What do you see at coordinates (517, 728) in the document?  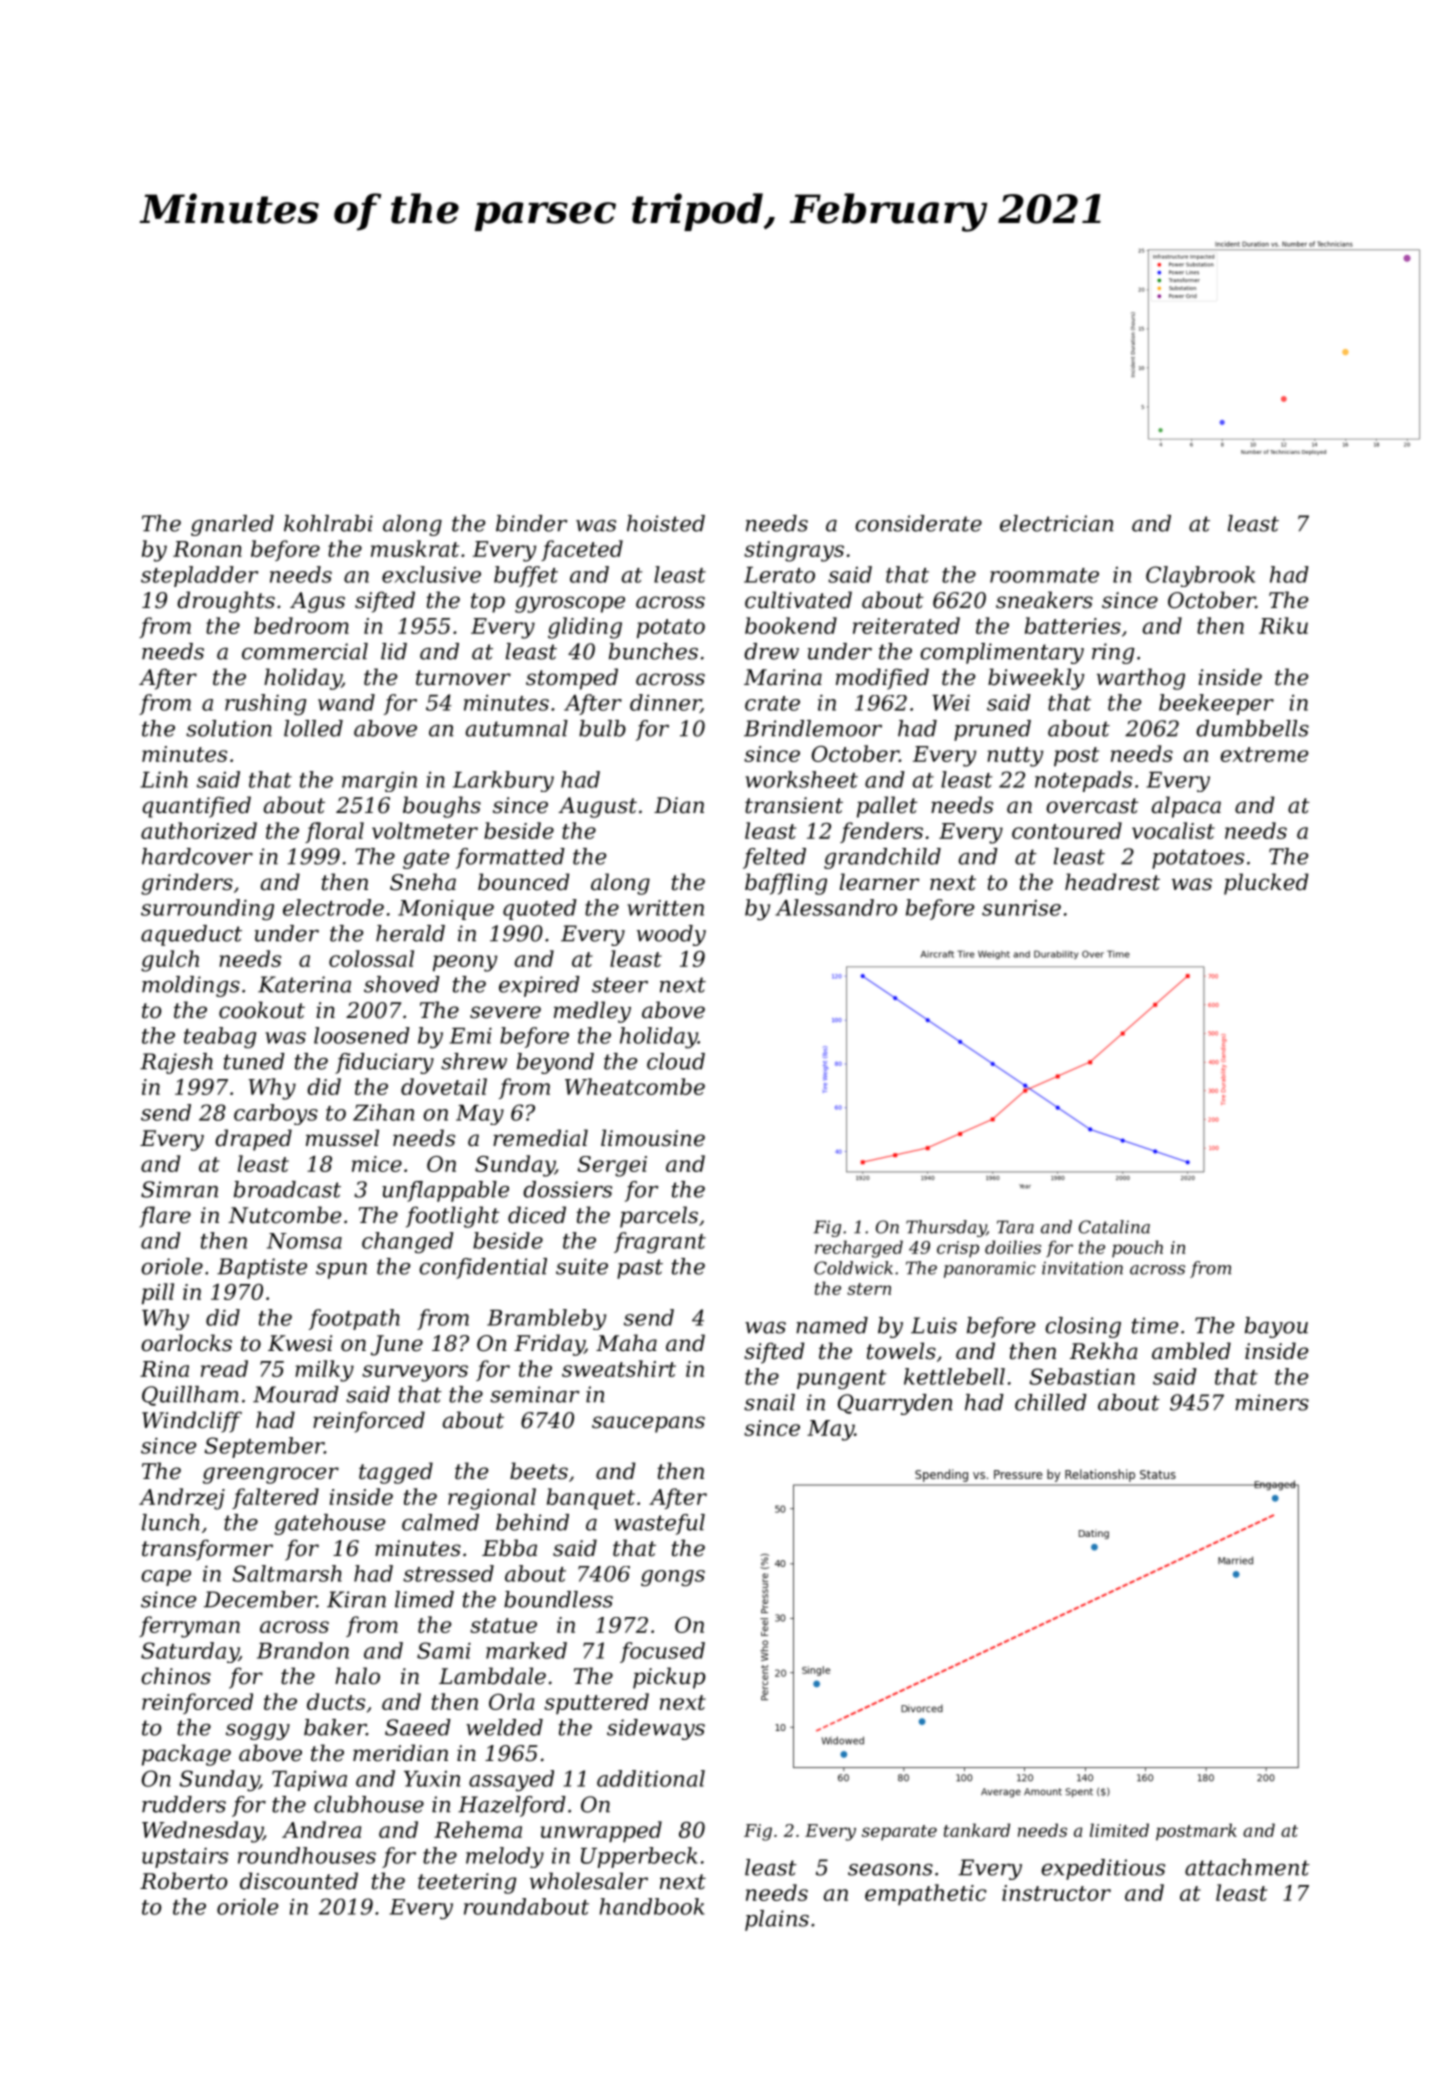 I see `autumnal` at bounding box center [517, 728].
